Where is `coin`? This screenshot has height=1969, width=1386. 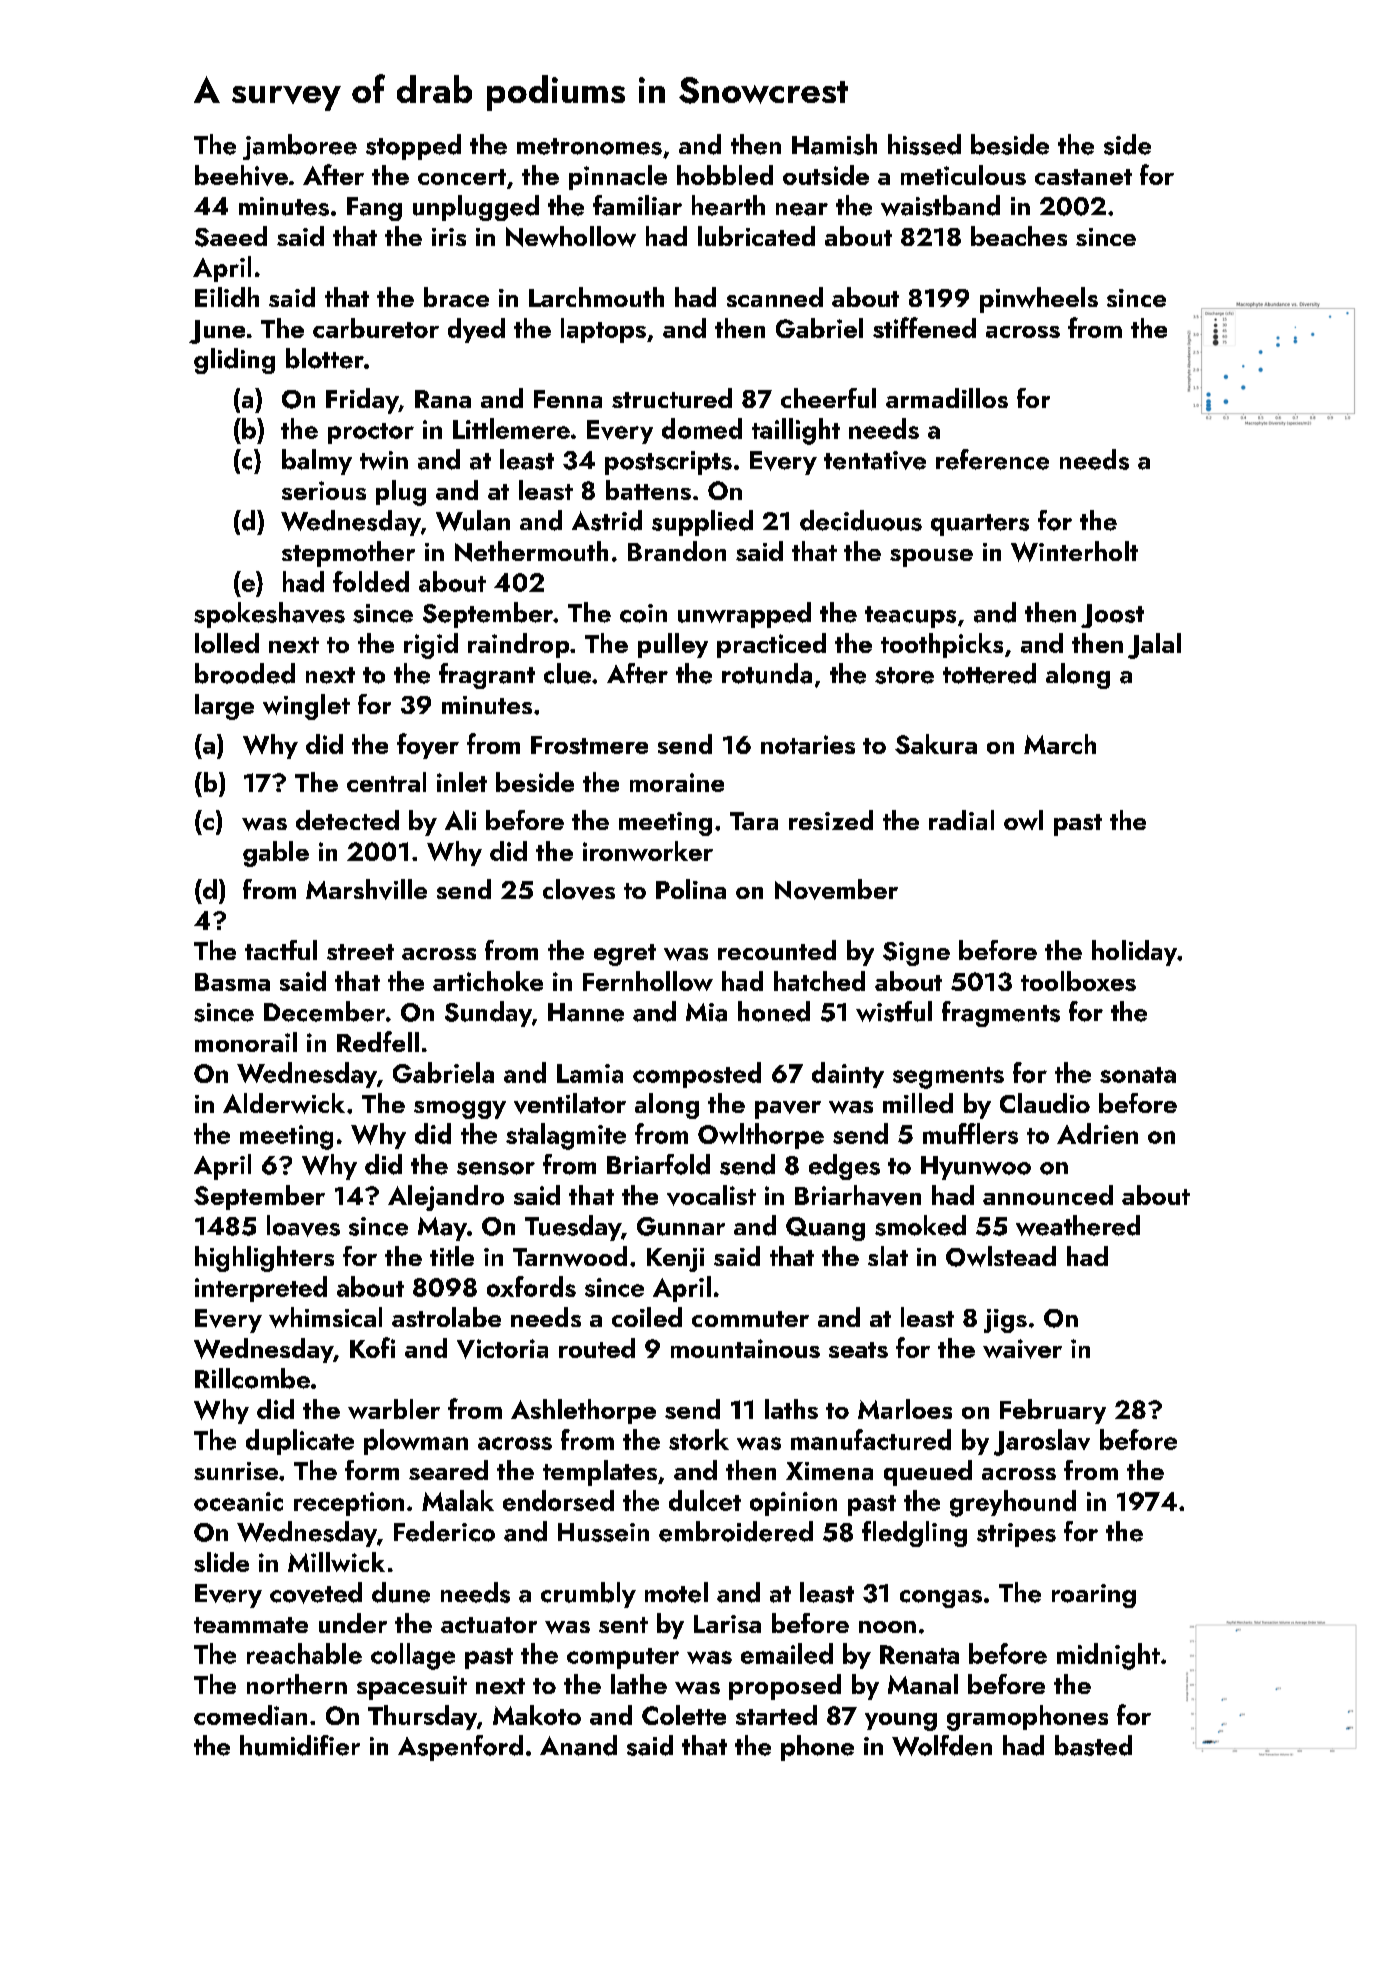 coin is located at coordinates (643, 613).
